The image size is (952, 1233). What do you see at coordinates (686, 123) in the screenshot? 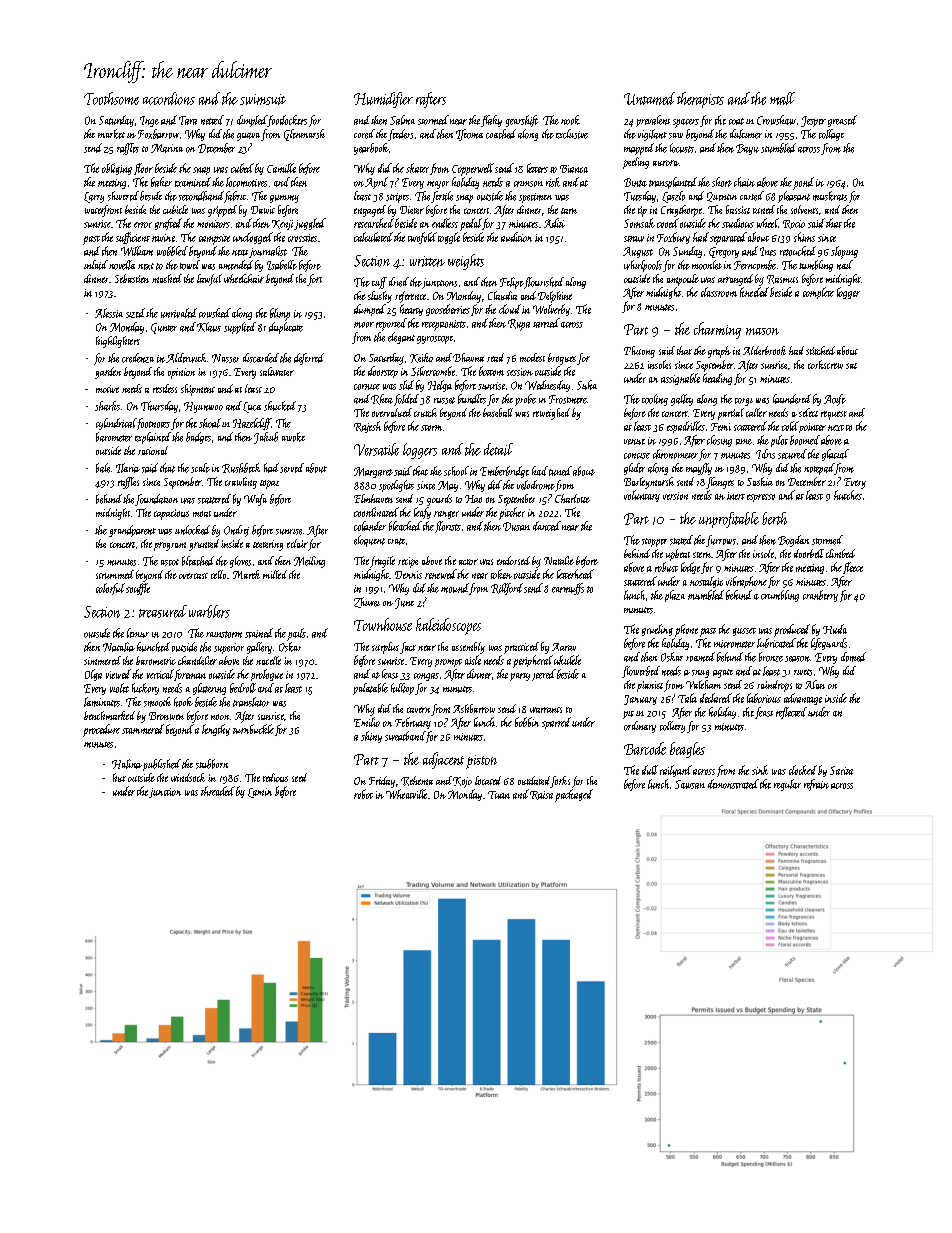
I see `spacers` at bounding box center [686, 123].
